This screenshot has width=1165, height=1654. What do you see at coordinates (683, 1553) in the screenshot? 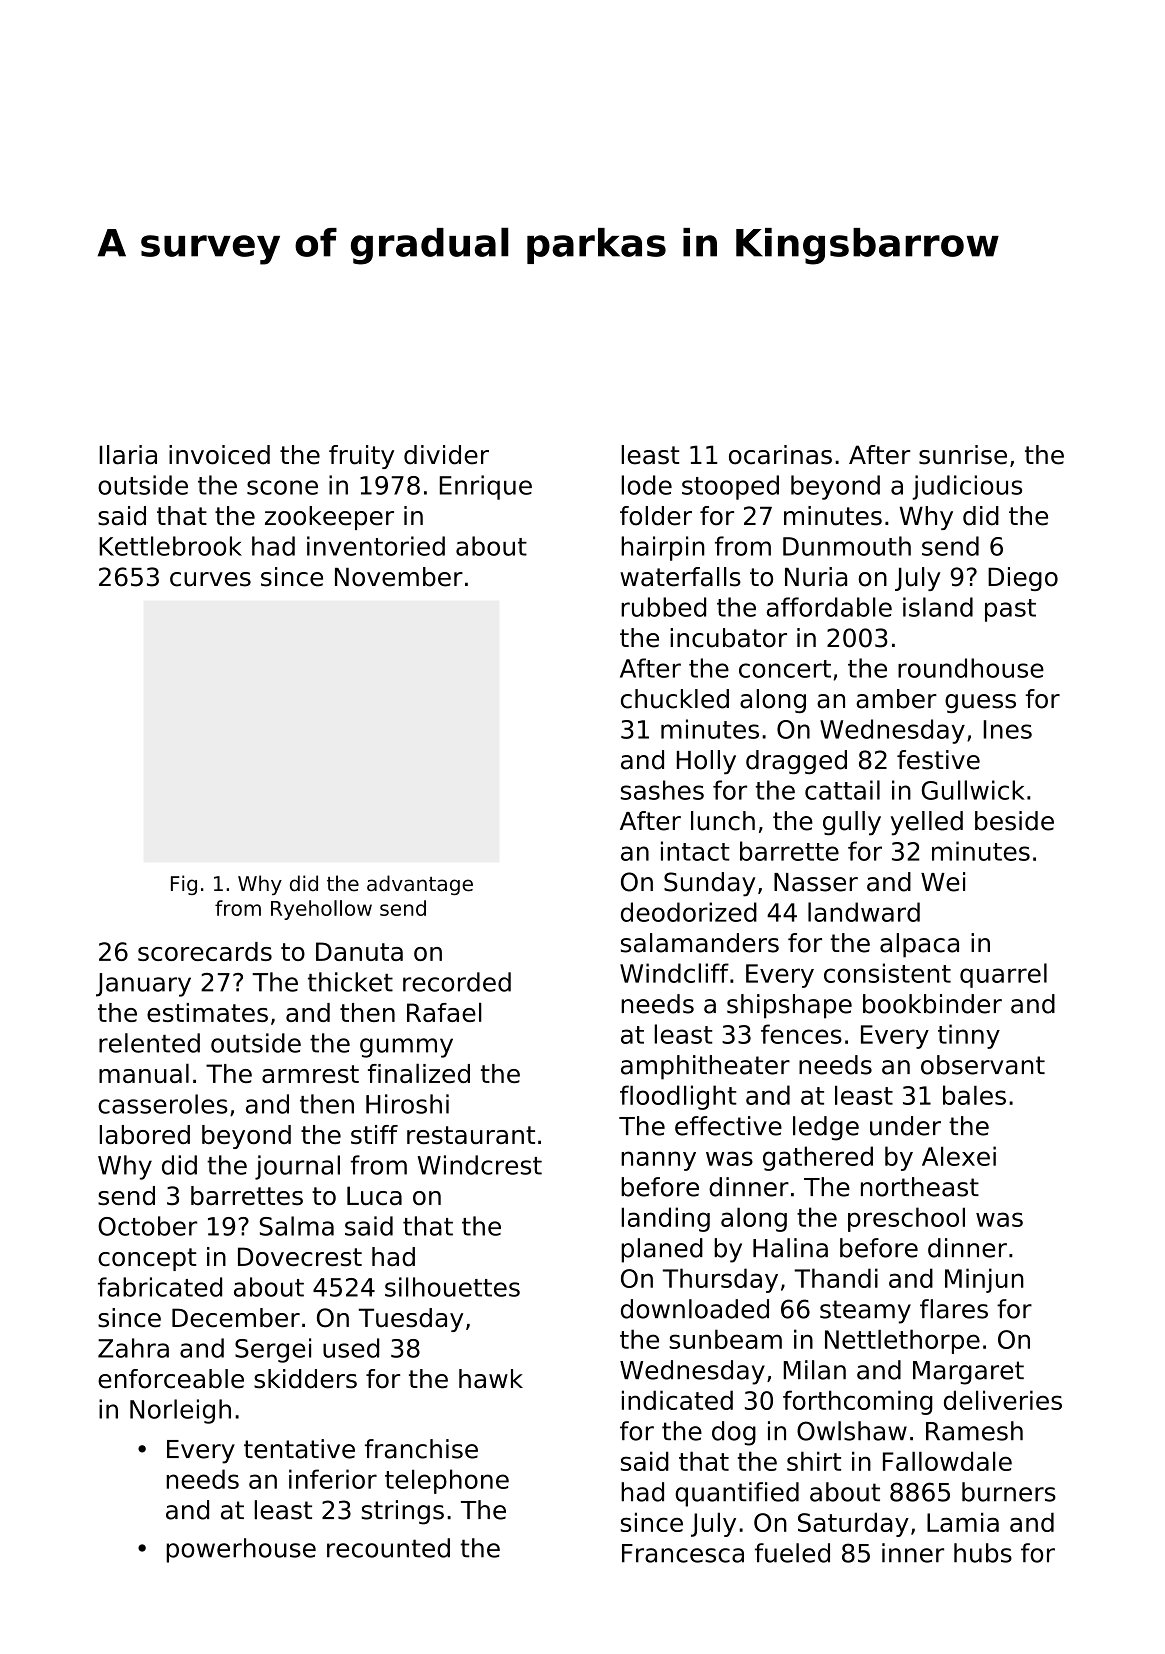
I see `Francesca` at bounding box center [683, 1553].
